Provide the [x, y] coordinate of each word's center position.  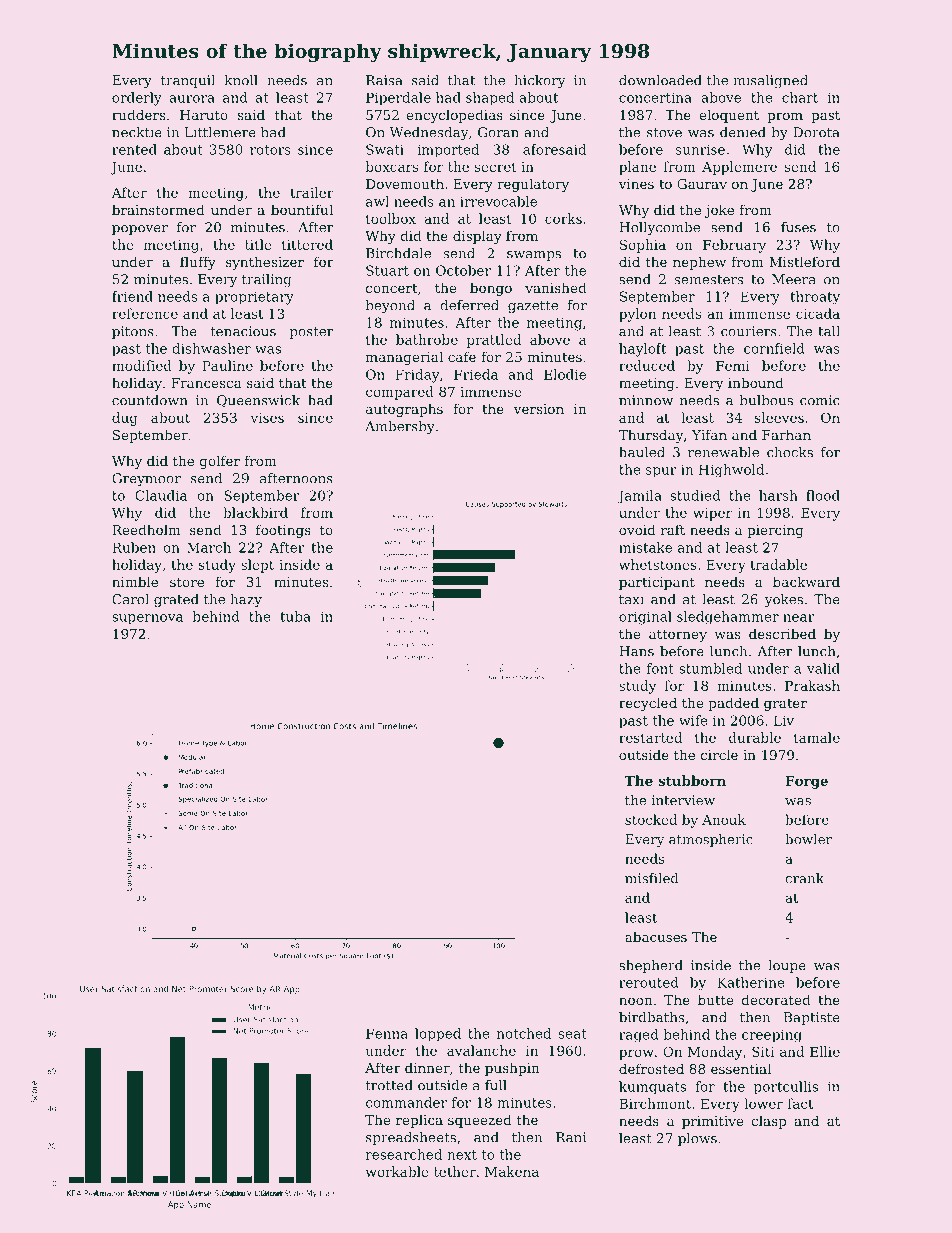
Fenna [387, 1033]
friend [132, 296]
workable [397, 1171]
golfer [220, 462]
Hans [636, 651]
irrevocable [498, 201]
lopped [438, 1035]
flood [823, 495]
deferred [469, 305]
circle [719, 754]
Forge [806, 782]
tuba [295, 616]
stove [664, 133]
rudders [138, 114]
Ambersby [400, 428]
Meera [794, 279]
